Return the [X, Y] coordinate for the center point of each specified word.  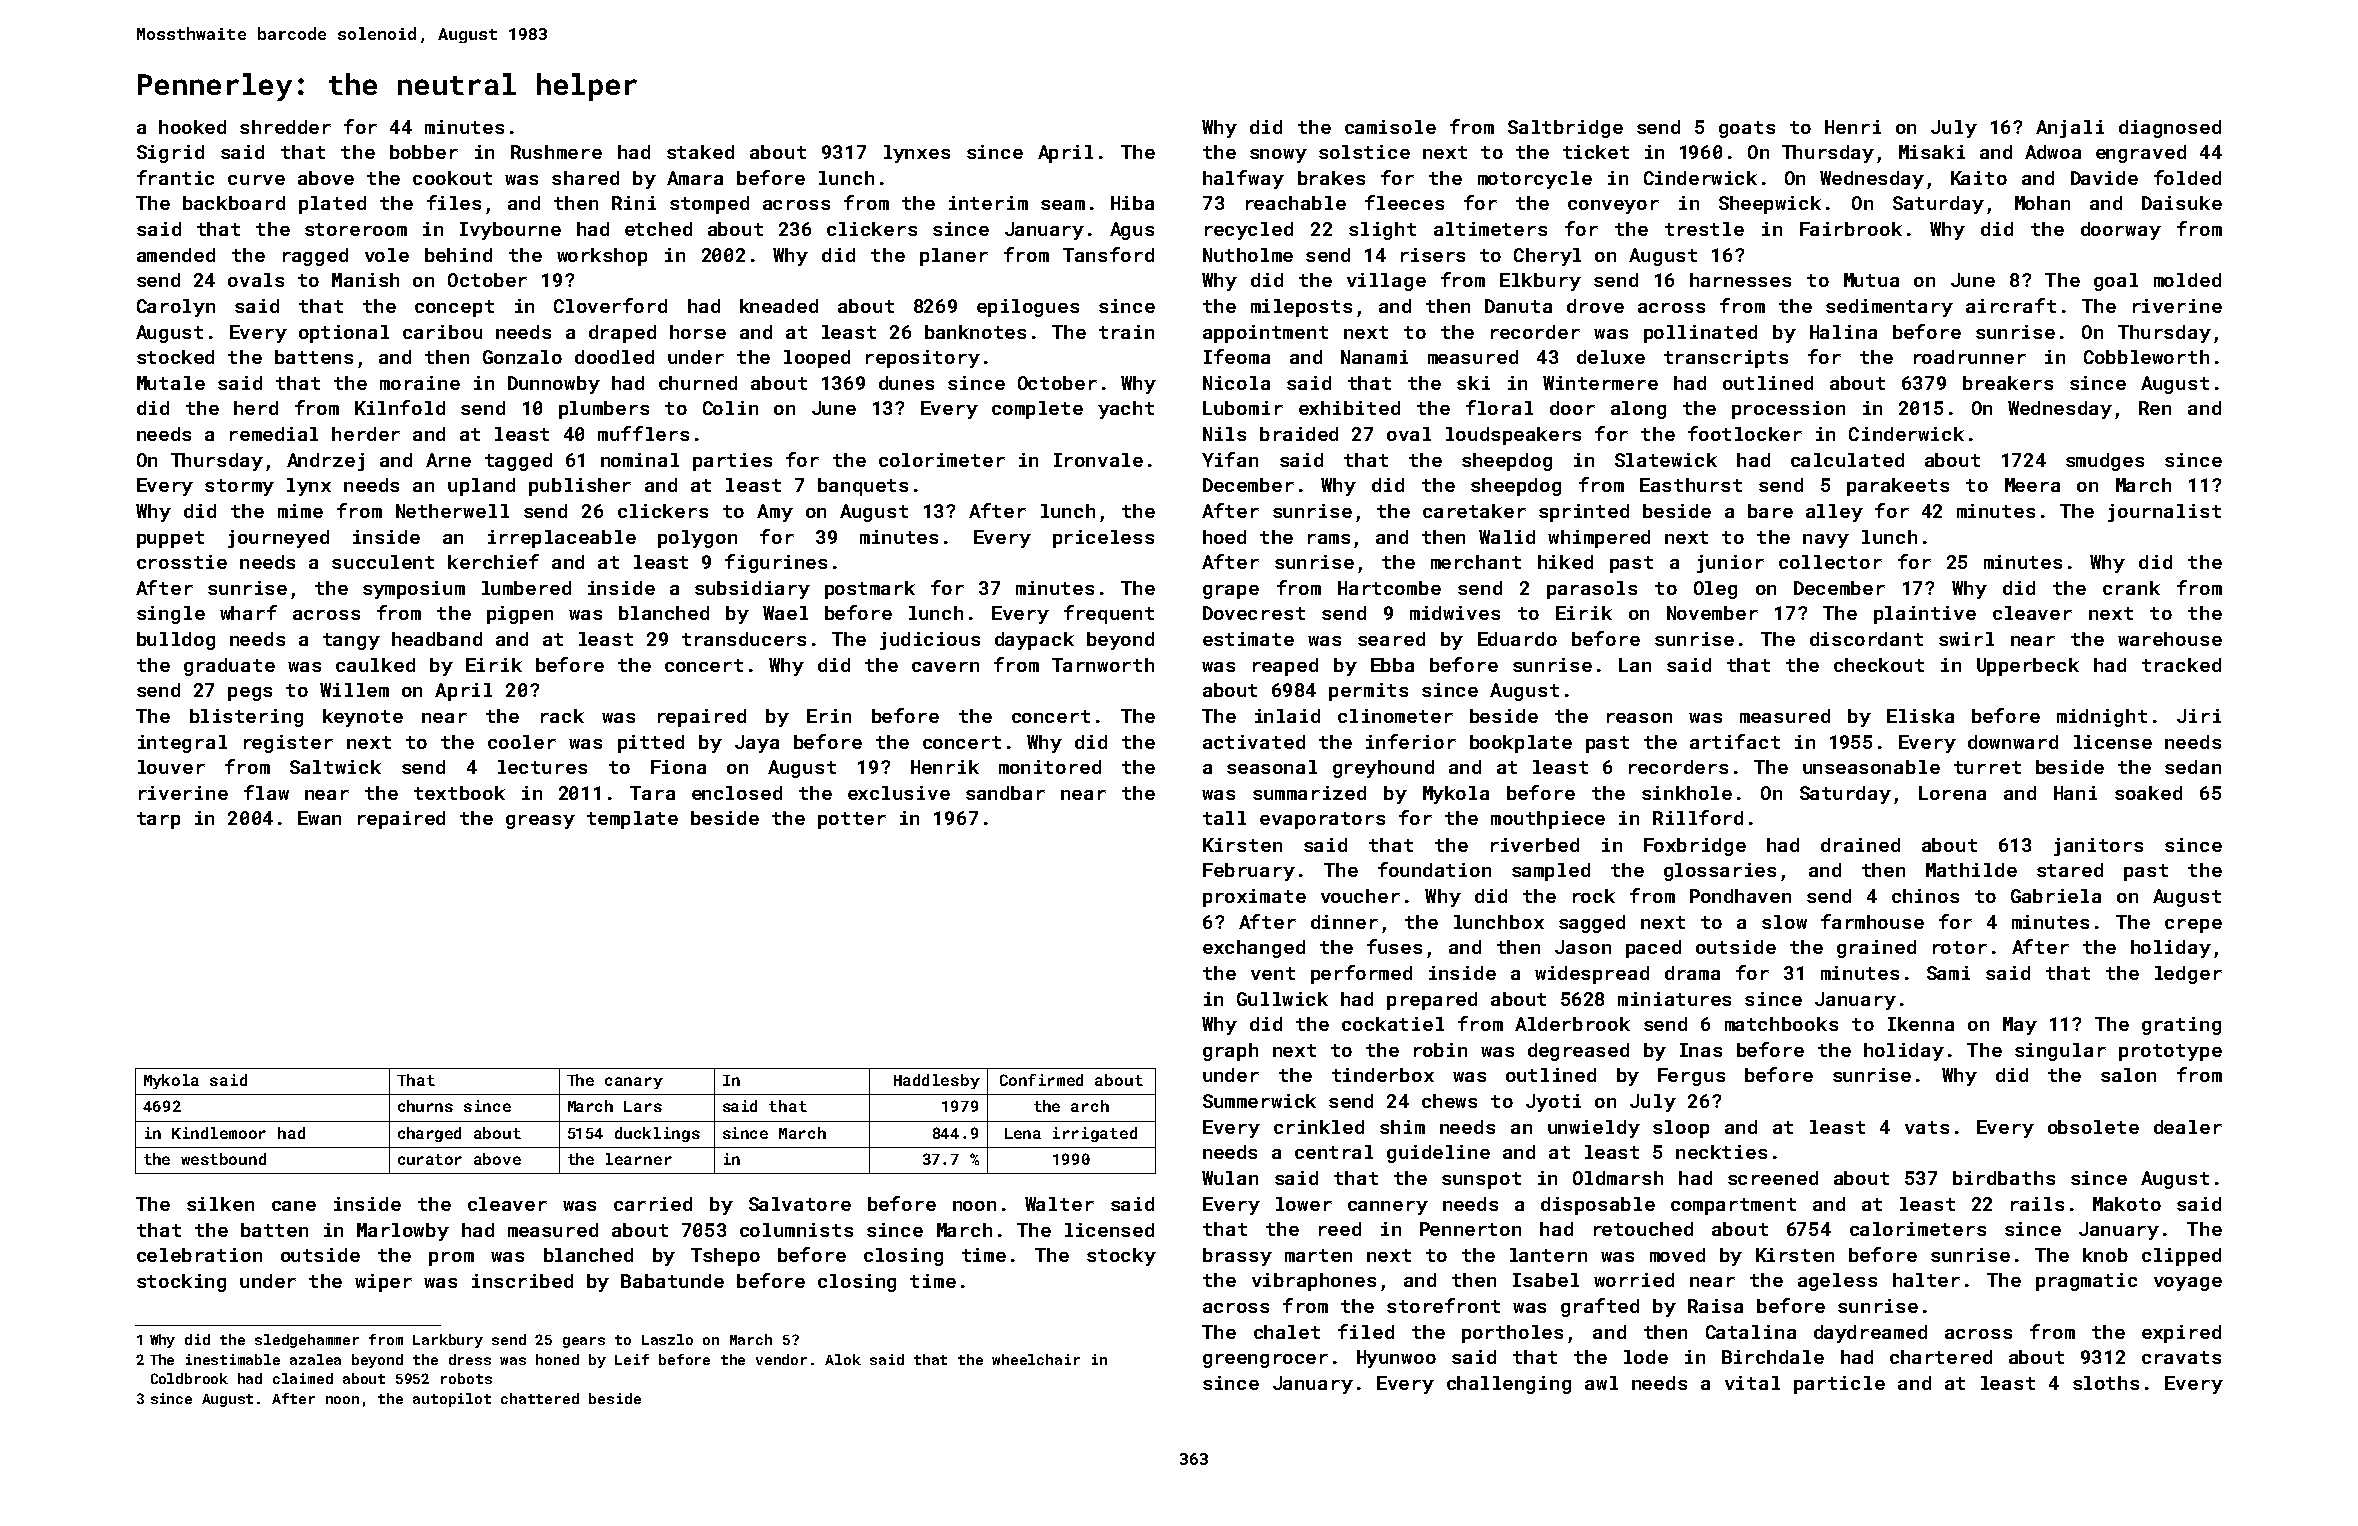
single [171, 615]
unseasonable [1871, 767]
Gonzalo [522, 357]
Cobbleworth [2146, 357]
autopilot [452, 1400]
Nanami [1374, 357]
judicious [930, 641]
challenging [1509, 1385]
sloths [2106, 1383]
